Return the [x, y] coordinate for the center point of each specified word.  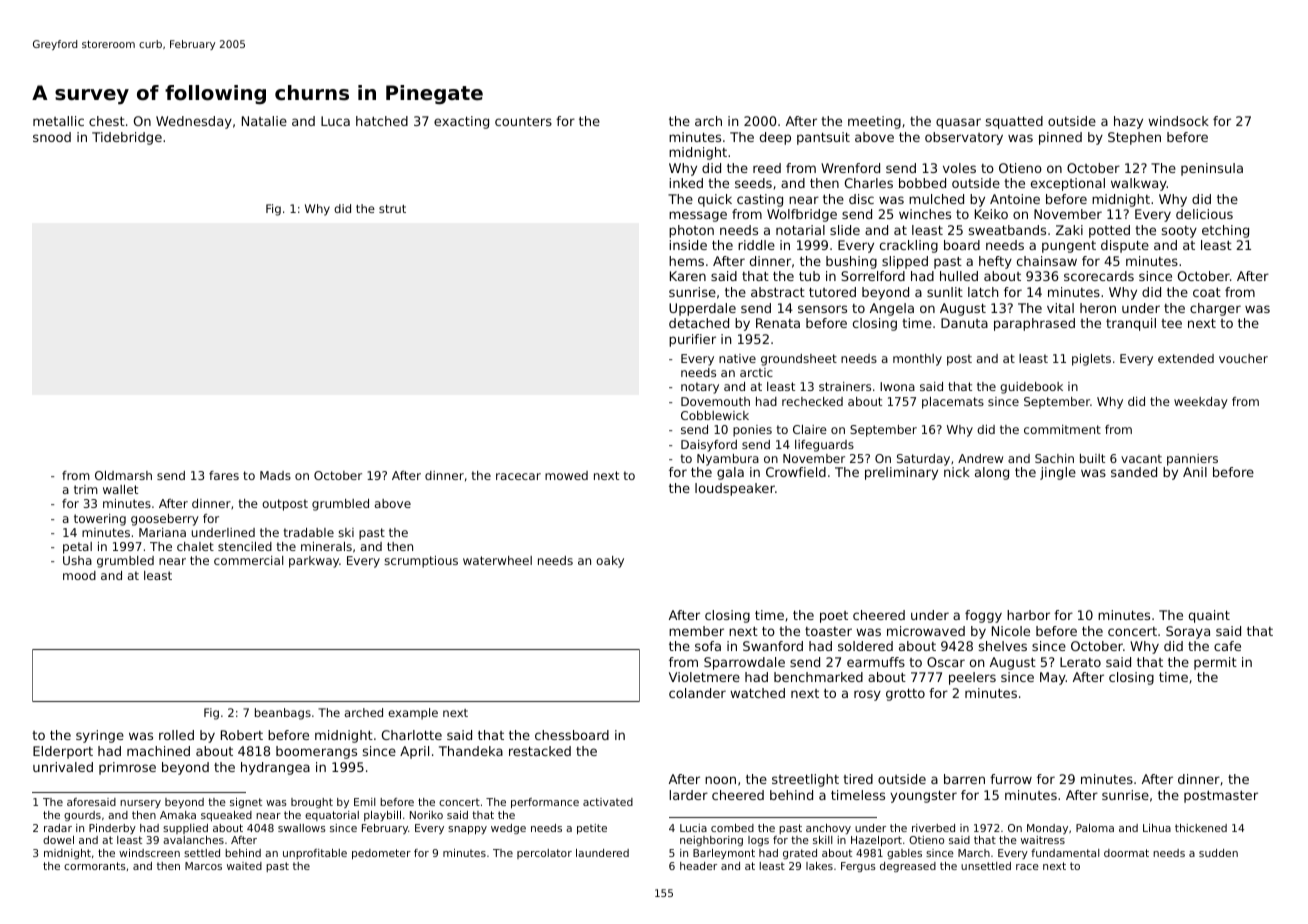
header [698, 866]
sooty [1179, 232]
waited [244, 866]
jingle [1058, 473]
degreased [908, 867]
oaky [610, 562]
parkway [314, 562]
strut [392, 209]
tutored [832, 292]
